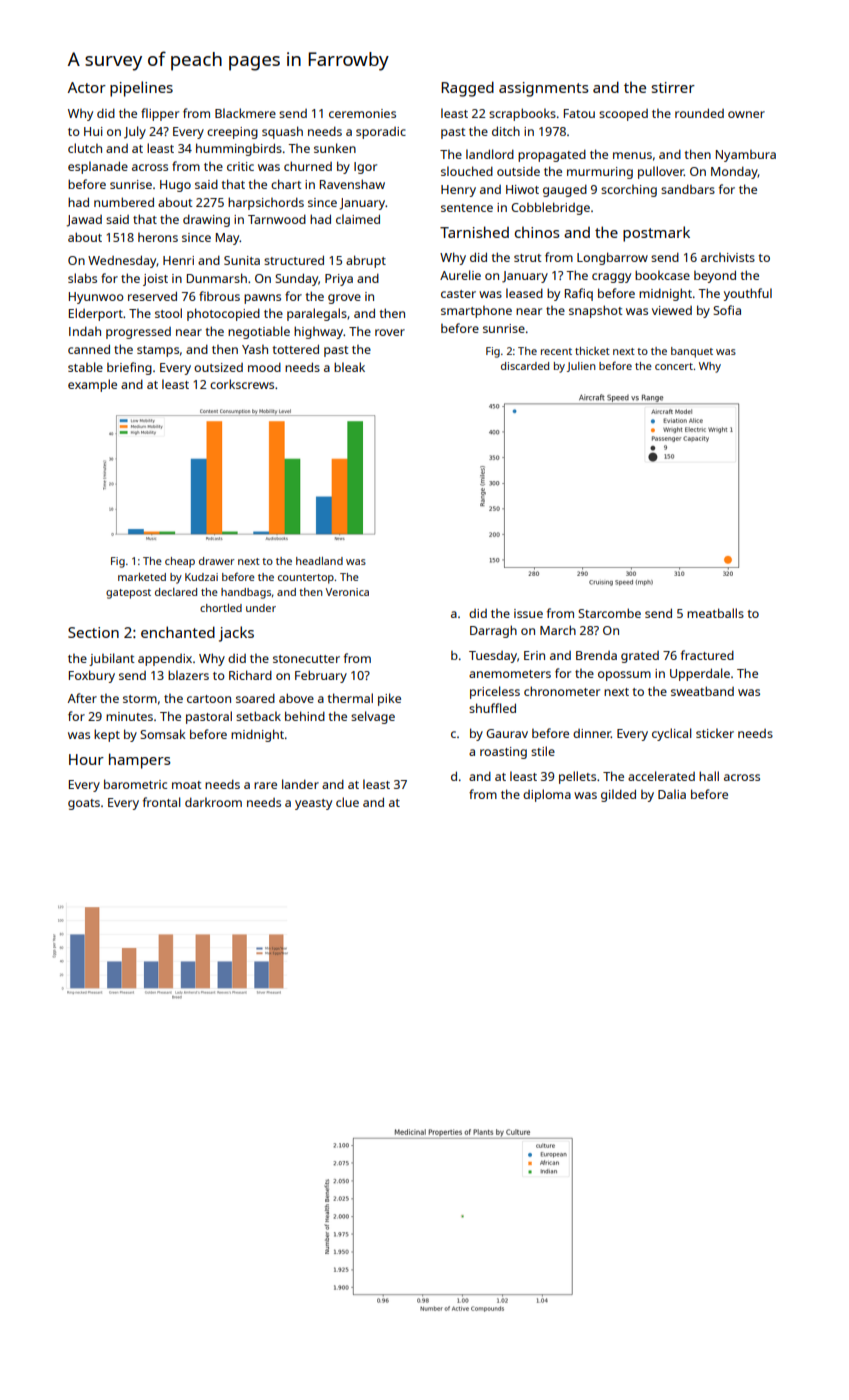 This page has height=1400, width=849. What do you see at coordinates (161, 802) in the page?
I see `frontal` at bounding box center [161, 802].
